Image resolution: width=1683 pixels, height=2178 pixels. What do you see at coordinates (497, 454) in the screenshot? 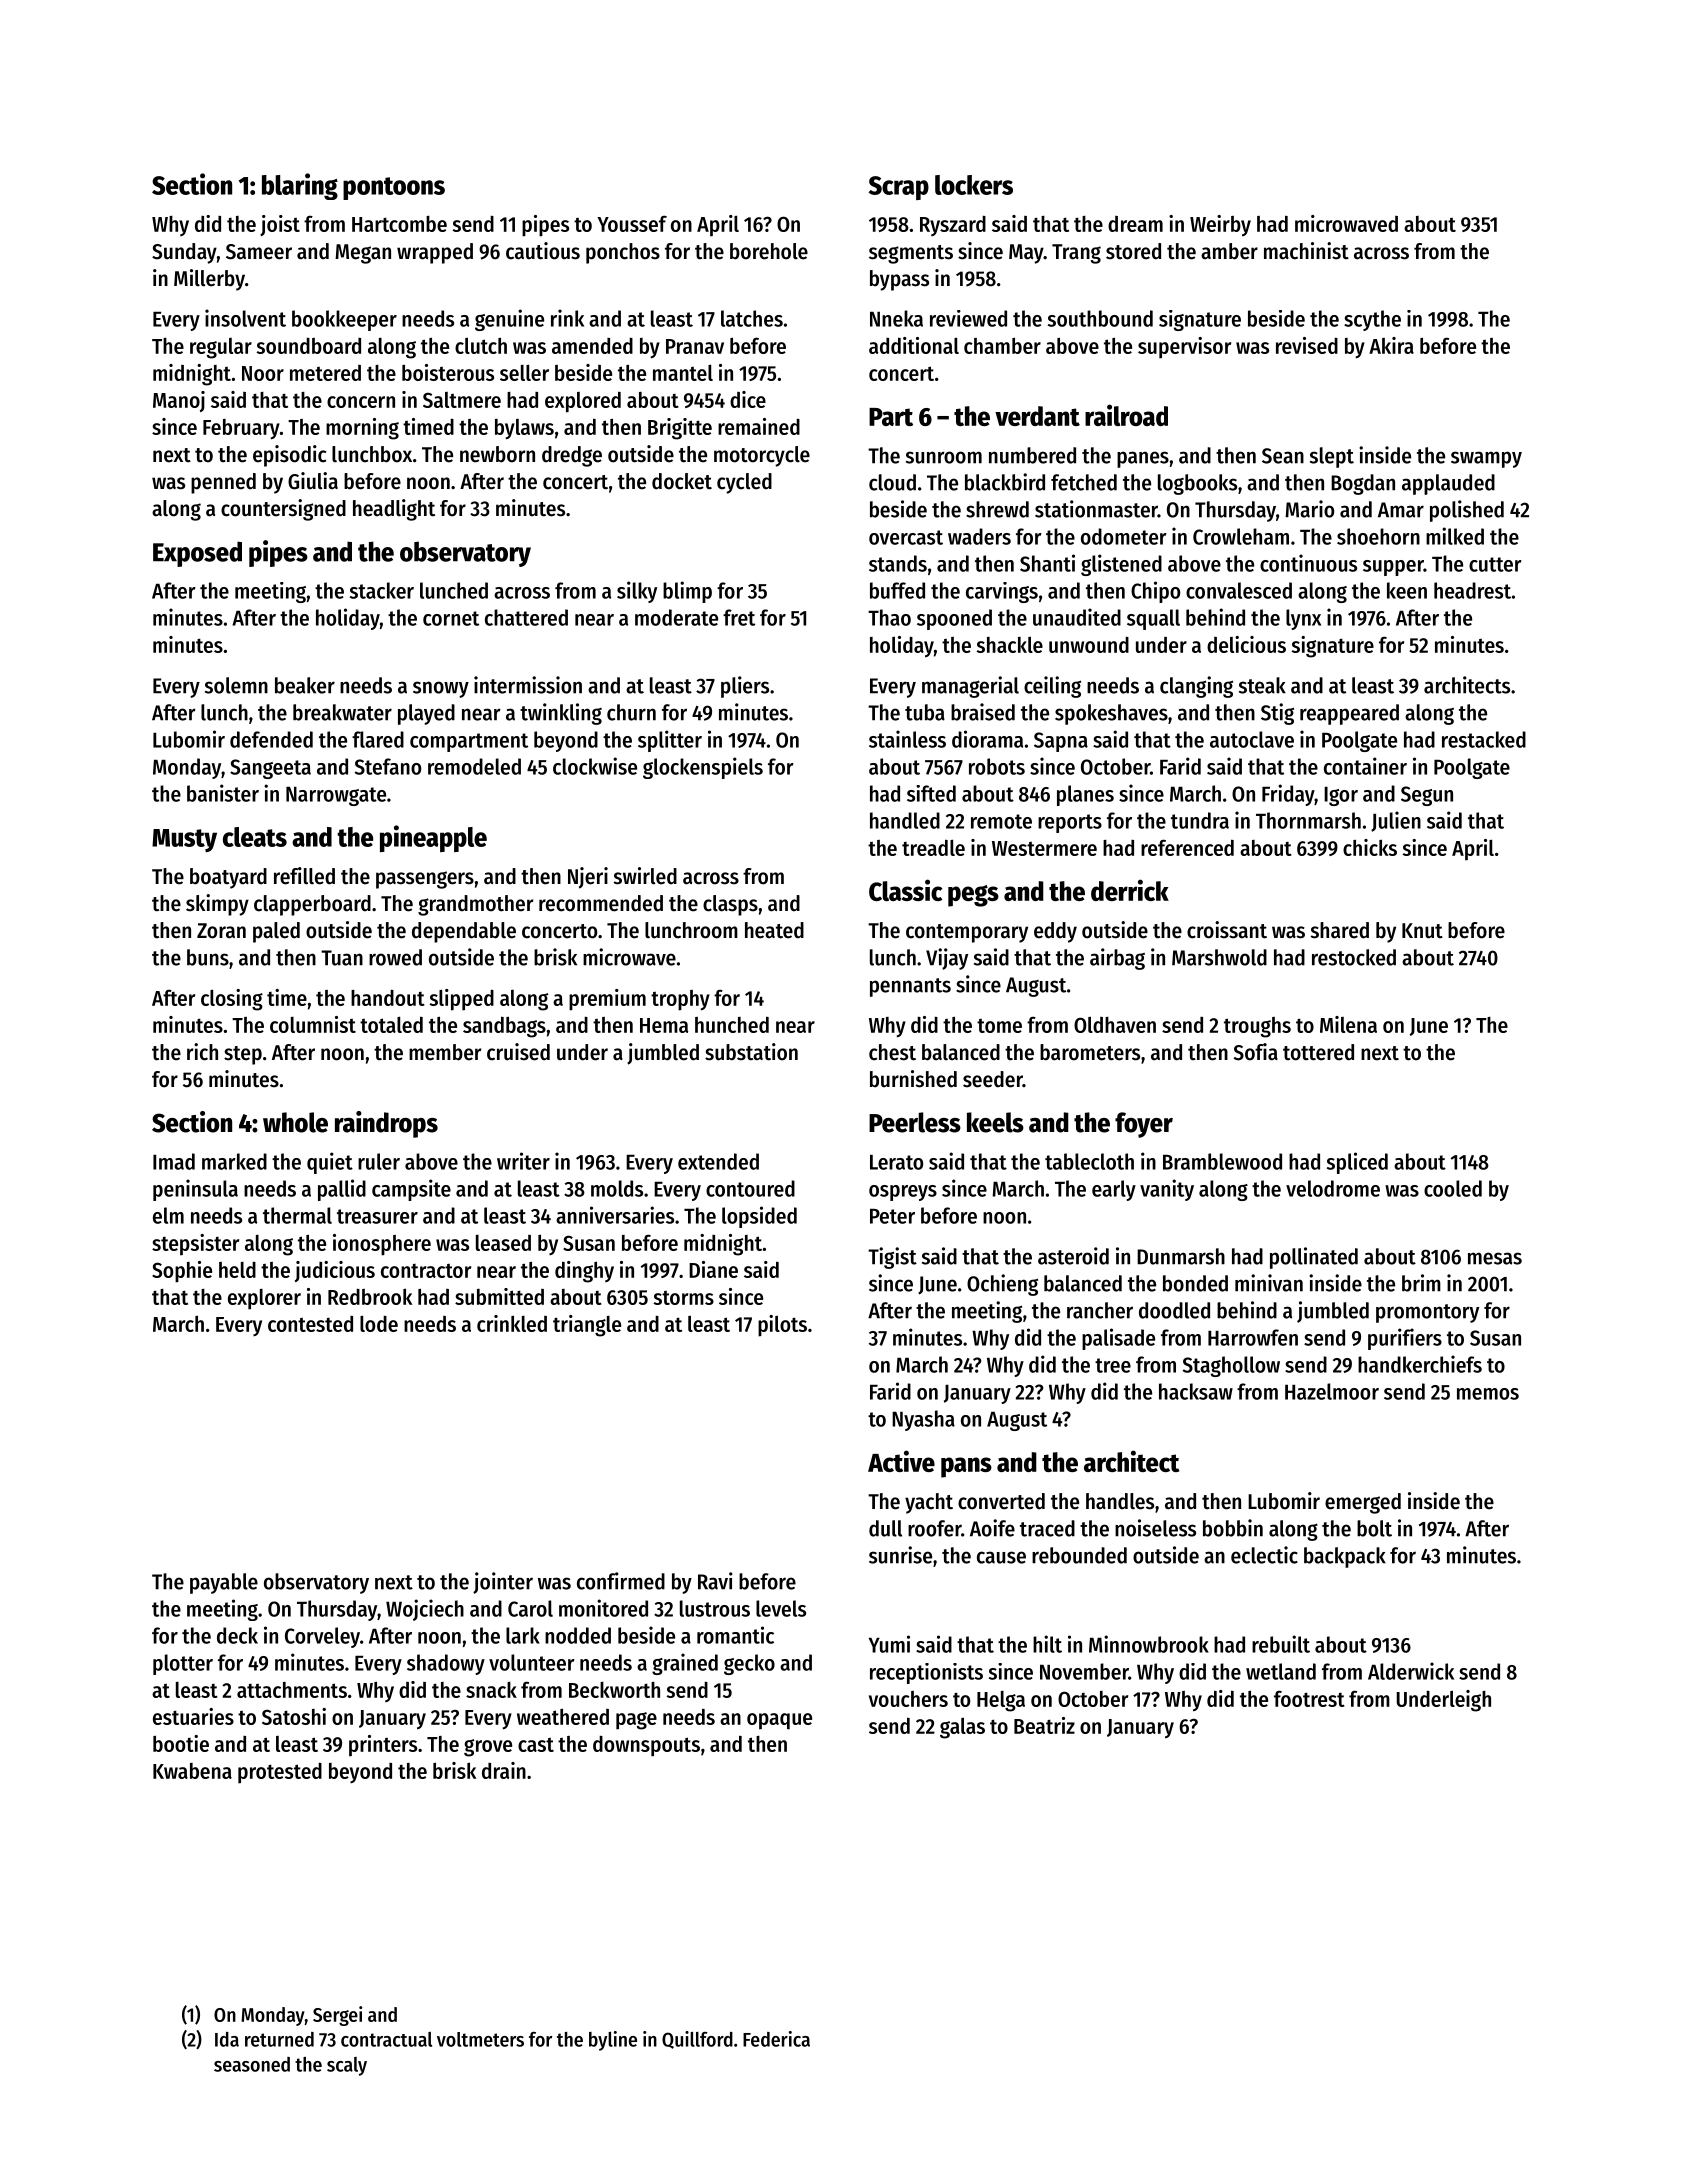
I see `newborn` at bounding box center [497, 454].
